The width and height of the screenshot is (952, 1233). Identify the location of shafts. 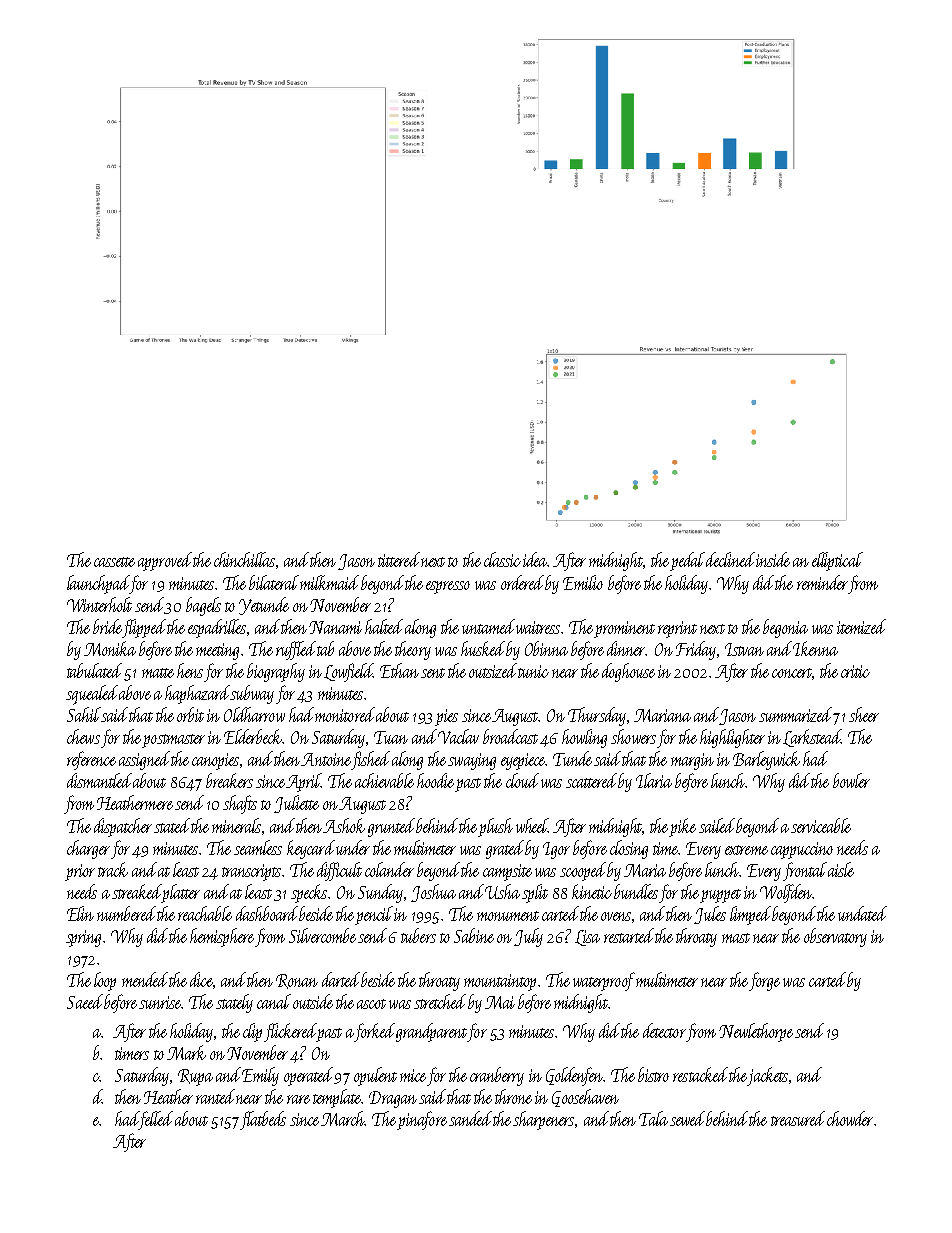
(240, 804).
